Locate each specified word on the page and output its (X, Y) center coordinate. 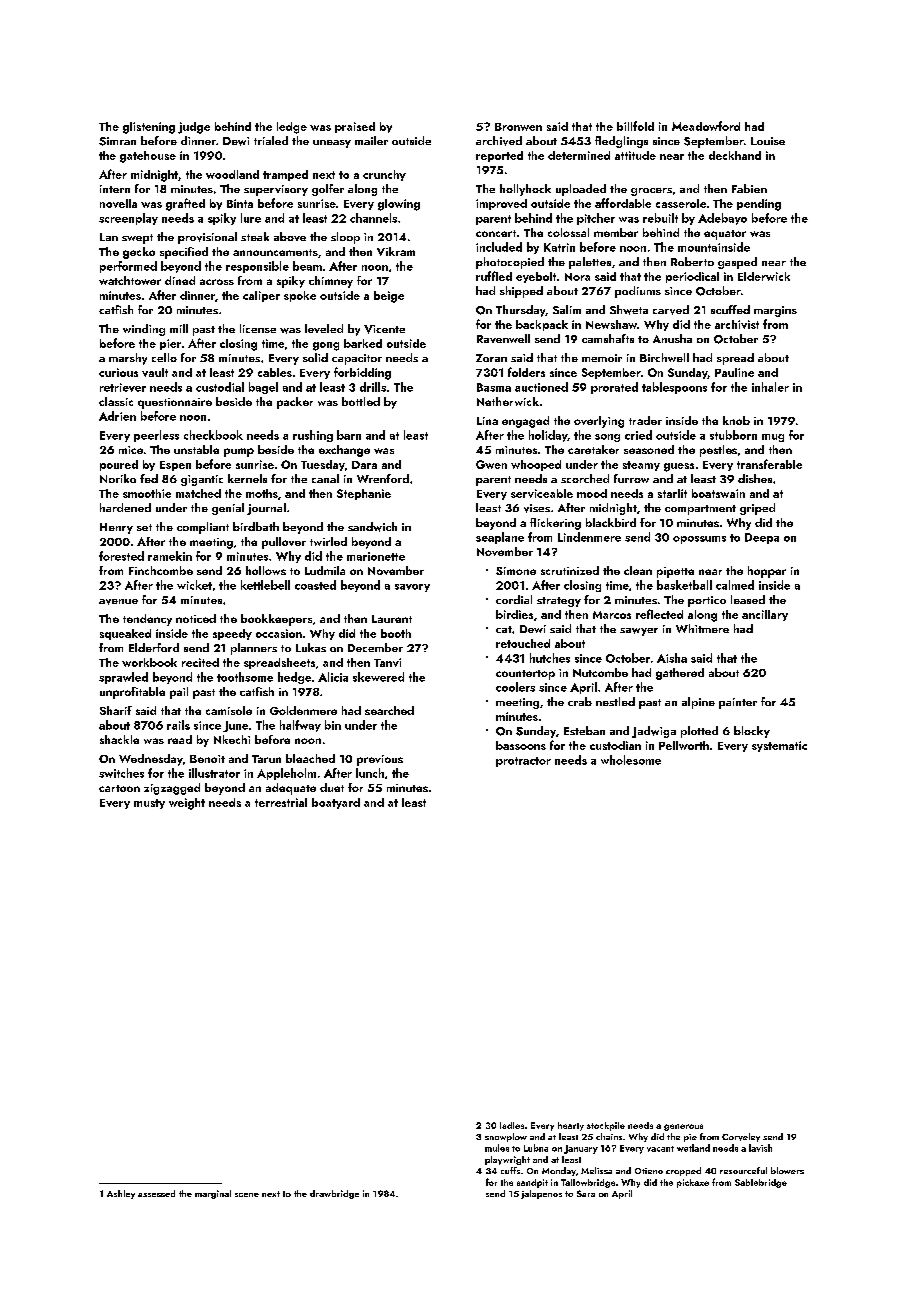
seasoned (649, 449)
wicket (194, 585)
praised (355, 127)
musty (149, 804)
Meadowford (706, 126)
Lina (487, 421)
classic (116, 401)
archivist (737, 324)
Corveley (741, 1137)
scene (247, 1195)
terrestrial (281, 802)
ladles (512, 1125)
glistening (149, 128)
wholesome (631, 760)
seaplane (500, 538)
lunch (370, 773)
